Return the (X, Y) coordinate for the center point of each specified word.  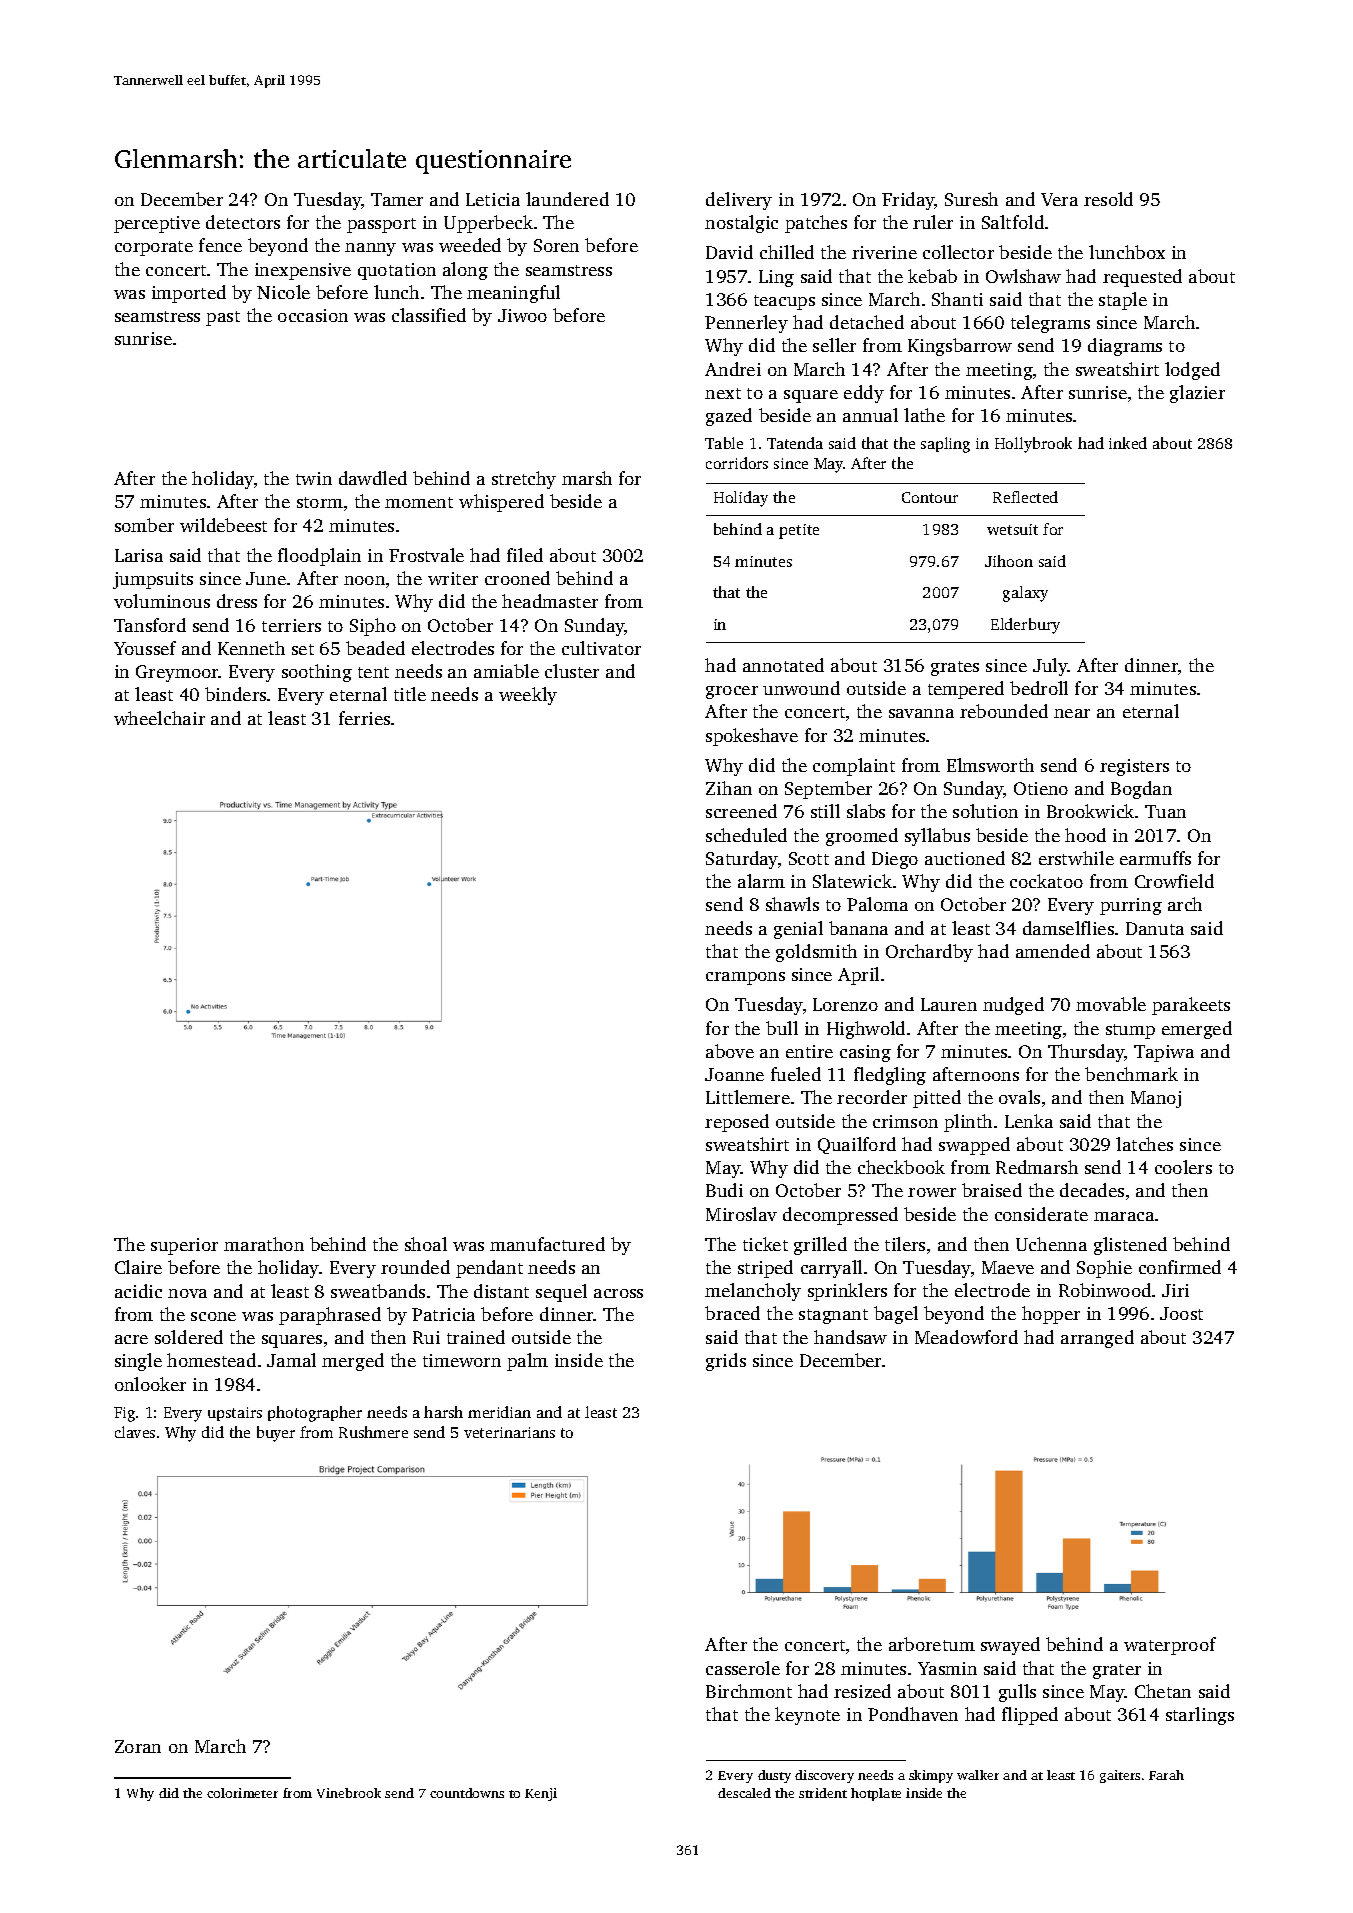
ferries (364, 718)
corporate (154, 248)
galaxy (1025, 594)
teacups (784, 302)
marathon (264, 1244)
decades (1092, 1190)
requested (1142, 278)
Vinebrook (349, 1793)
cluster (572, 671)
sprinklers (847, 1292)
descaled (744, 1793)
